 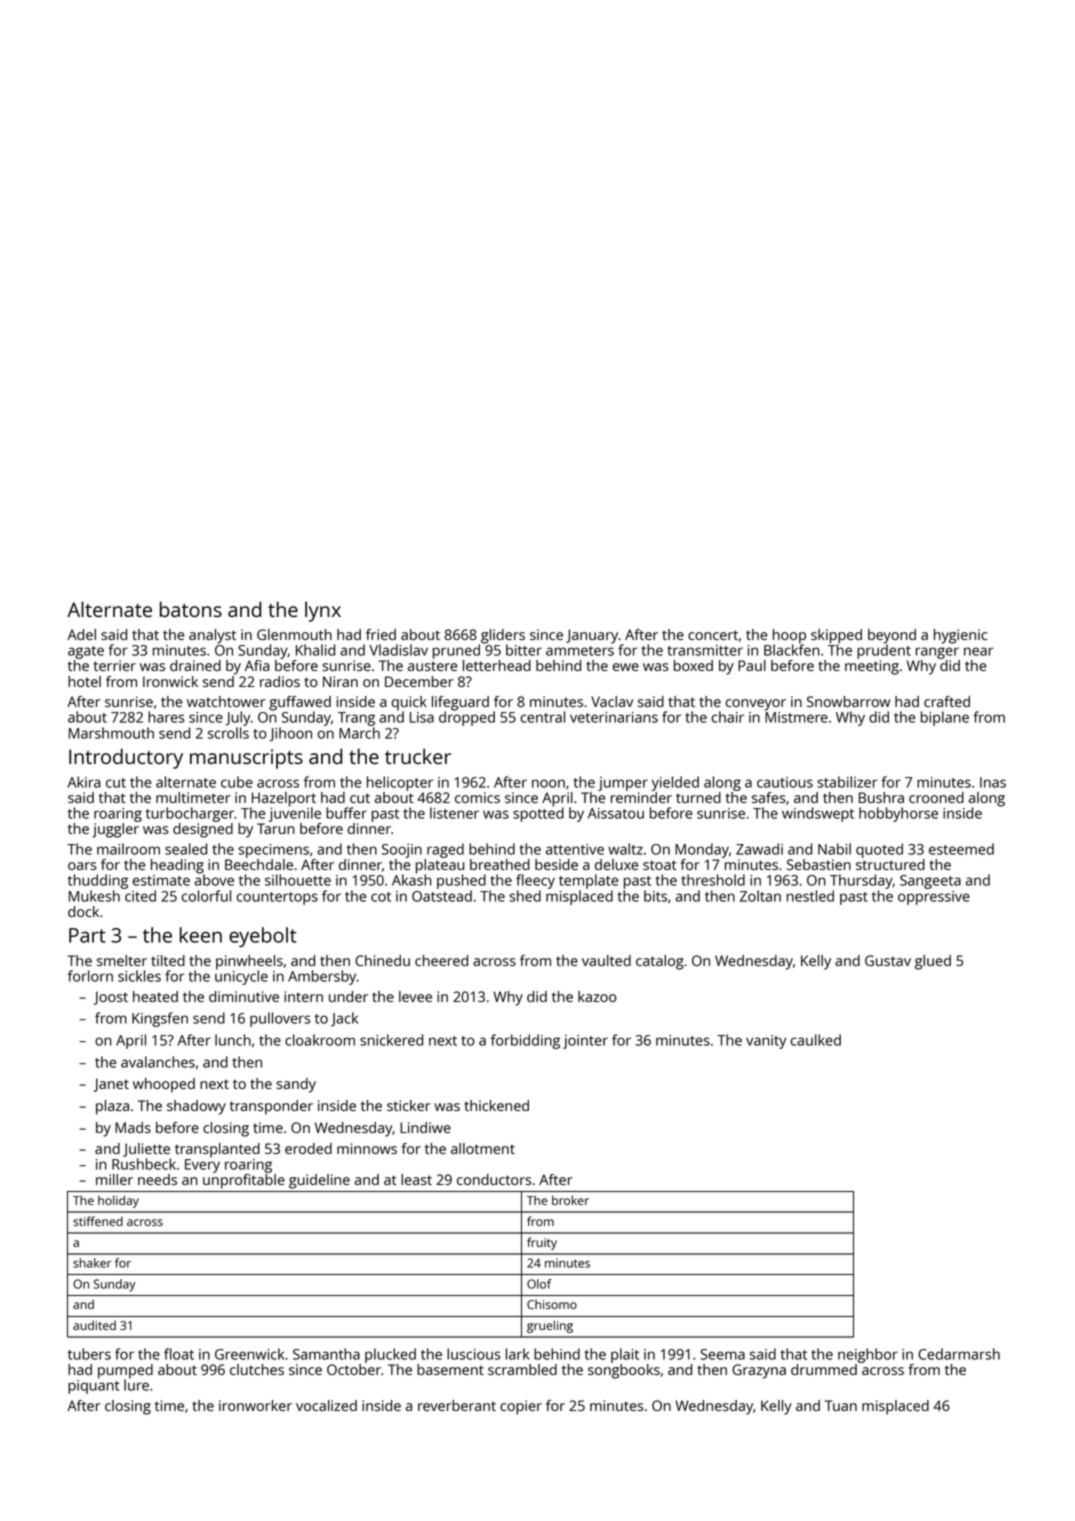 I want to click on Seema, so click(x=722, y=1354).
